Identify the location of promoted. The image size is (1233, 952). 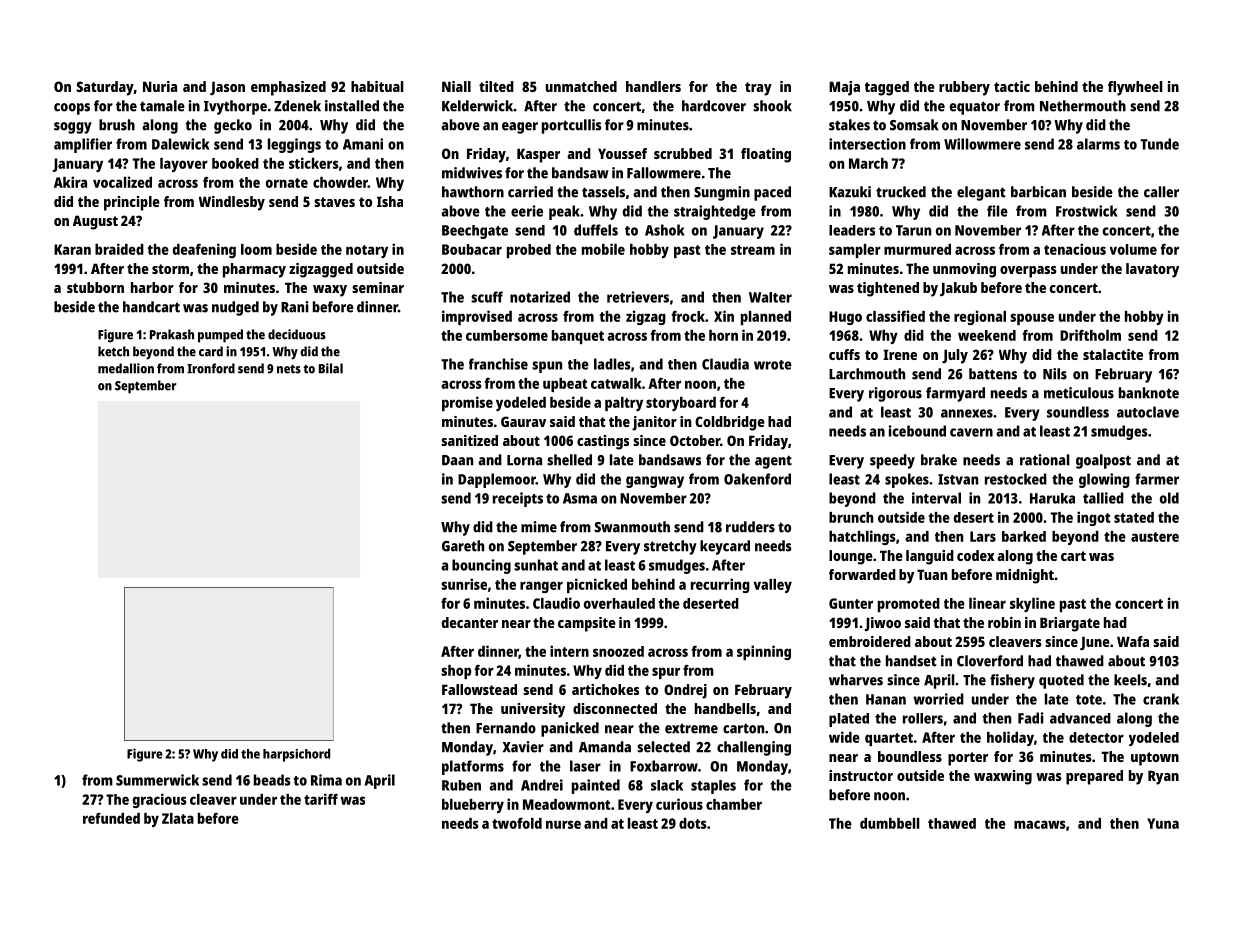
(909, 605).
